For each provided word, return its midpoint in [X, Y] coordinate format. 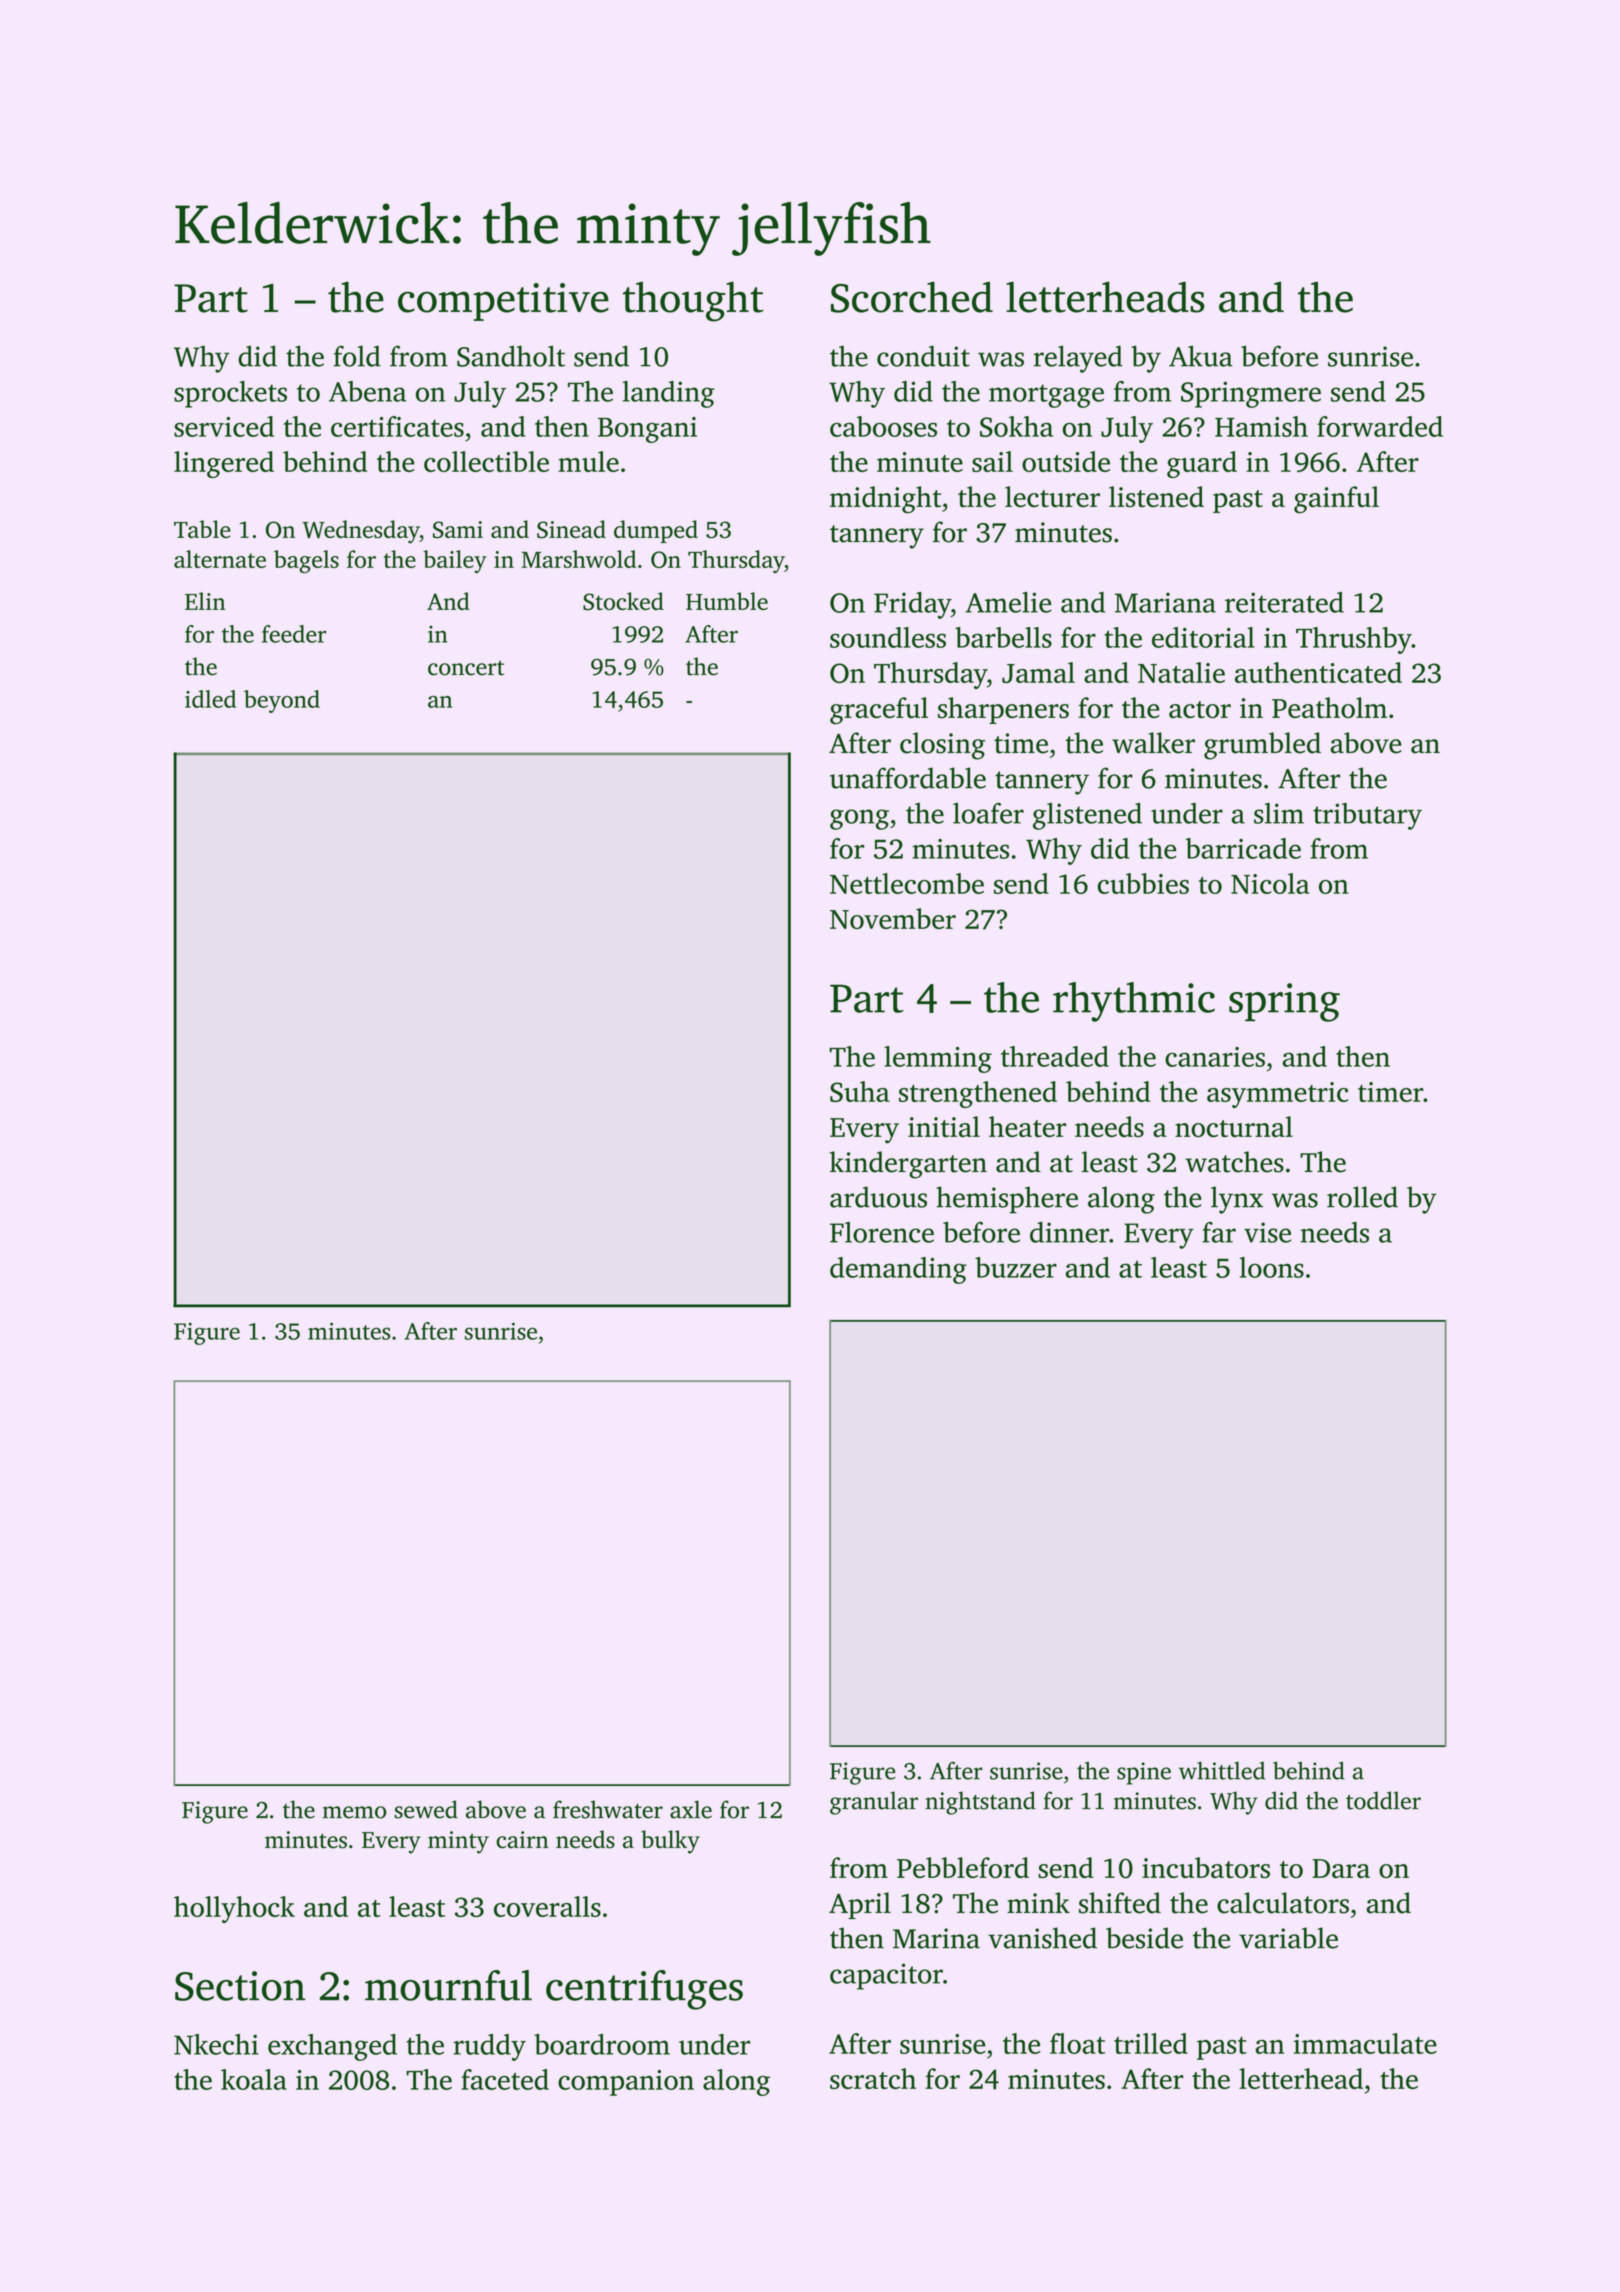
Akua [1201, 356]
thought [692, 301]
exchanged [332, 2047]
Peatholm [1329, 707]
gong [859, 819]
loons [1271, 1267]
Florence [882, 1232]
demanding [898, 1270]
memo [354, 1812]
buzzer [1016, 1267]
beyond [282, 701]
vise [1267, 1232]
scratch [873, 2078]
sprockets [230, 394]
